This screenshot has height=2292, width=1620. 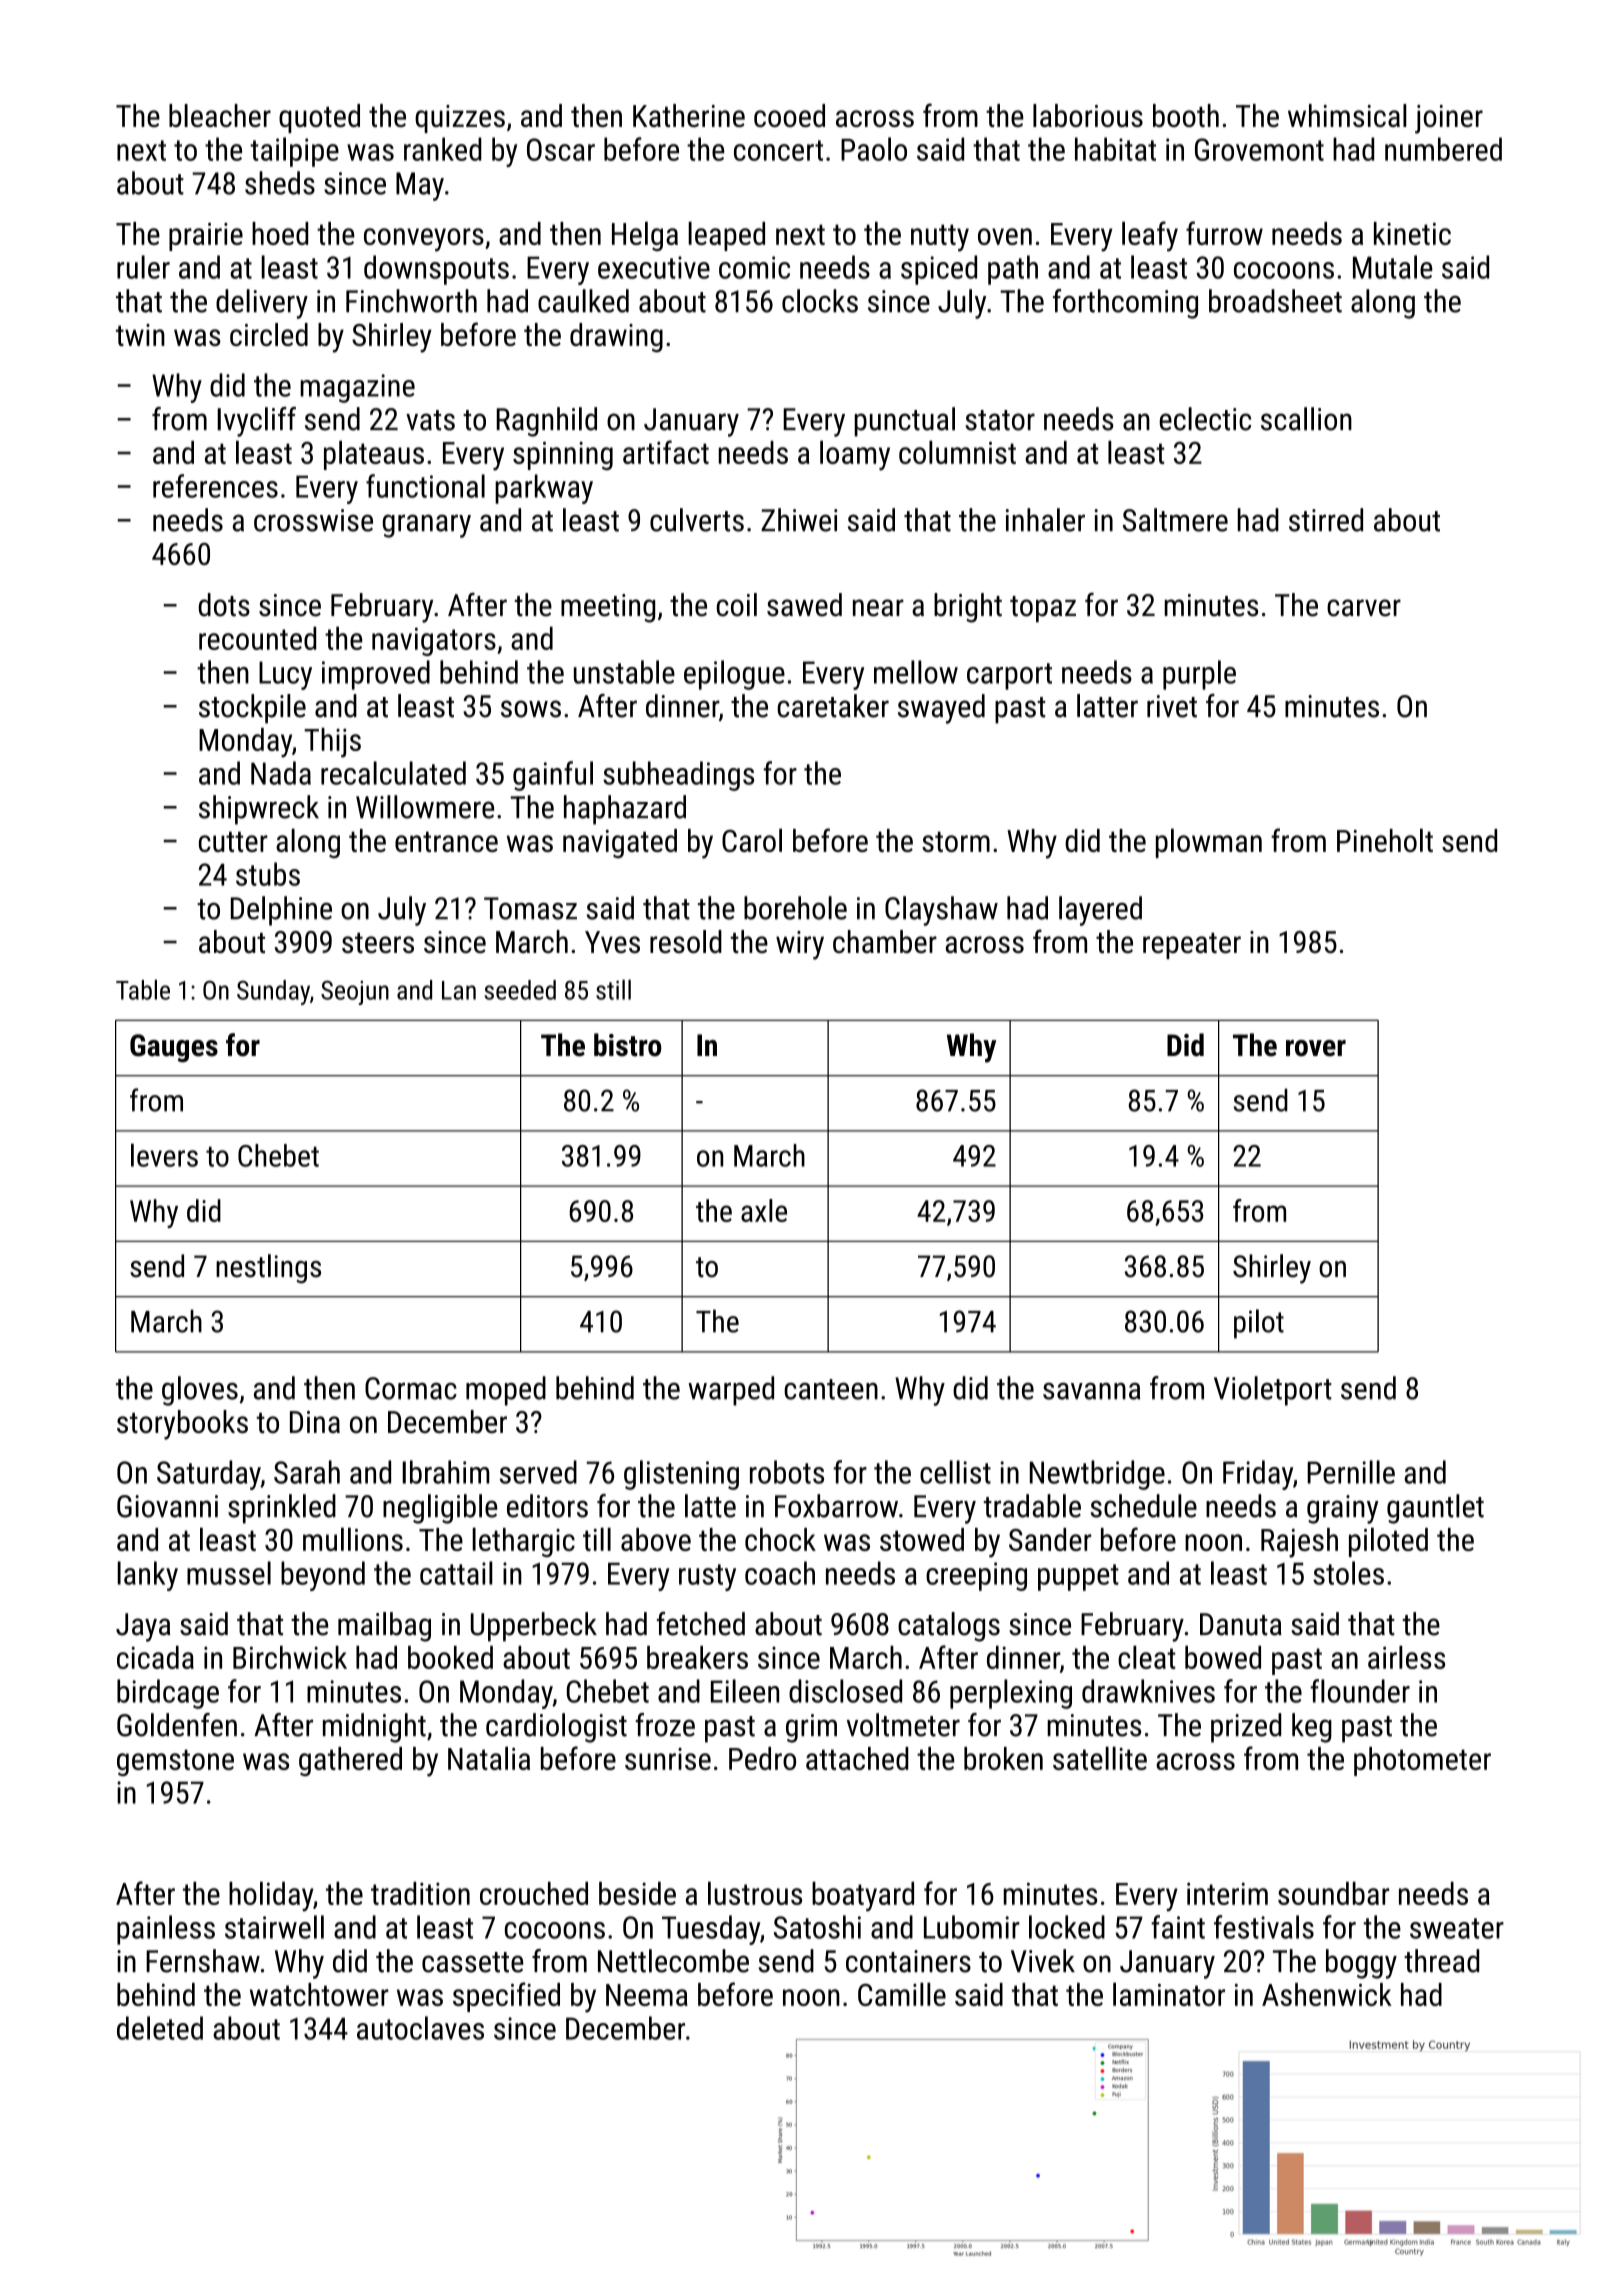 I want to click on Mutale, so click(x=1393, y=267).
